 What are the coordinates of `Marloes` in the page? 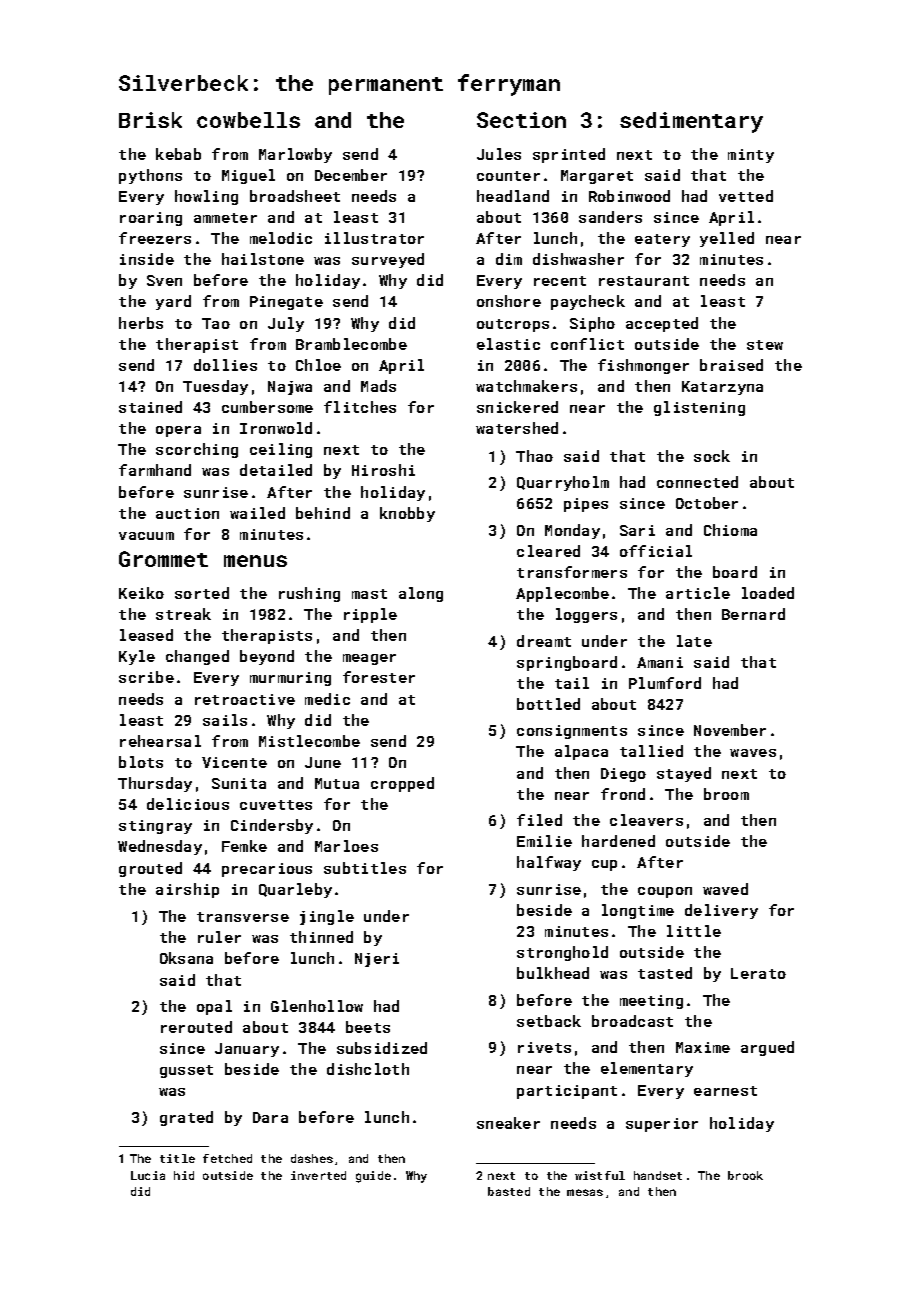 It's located at (346, 846).
